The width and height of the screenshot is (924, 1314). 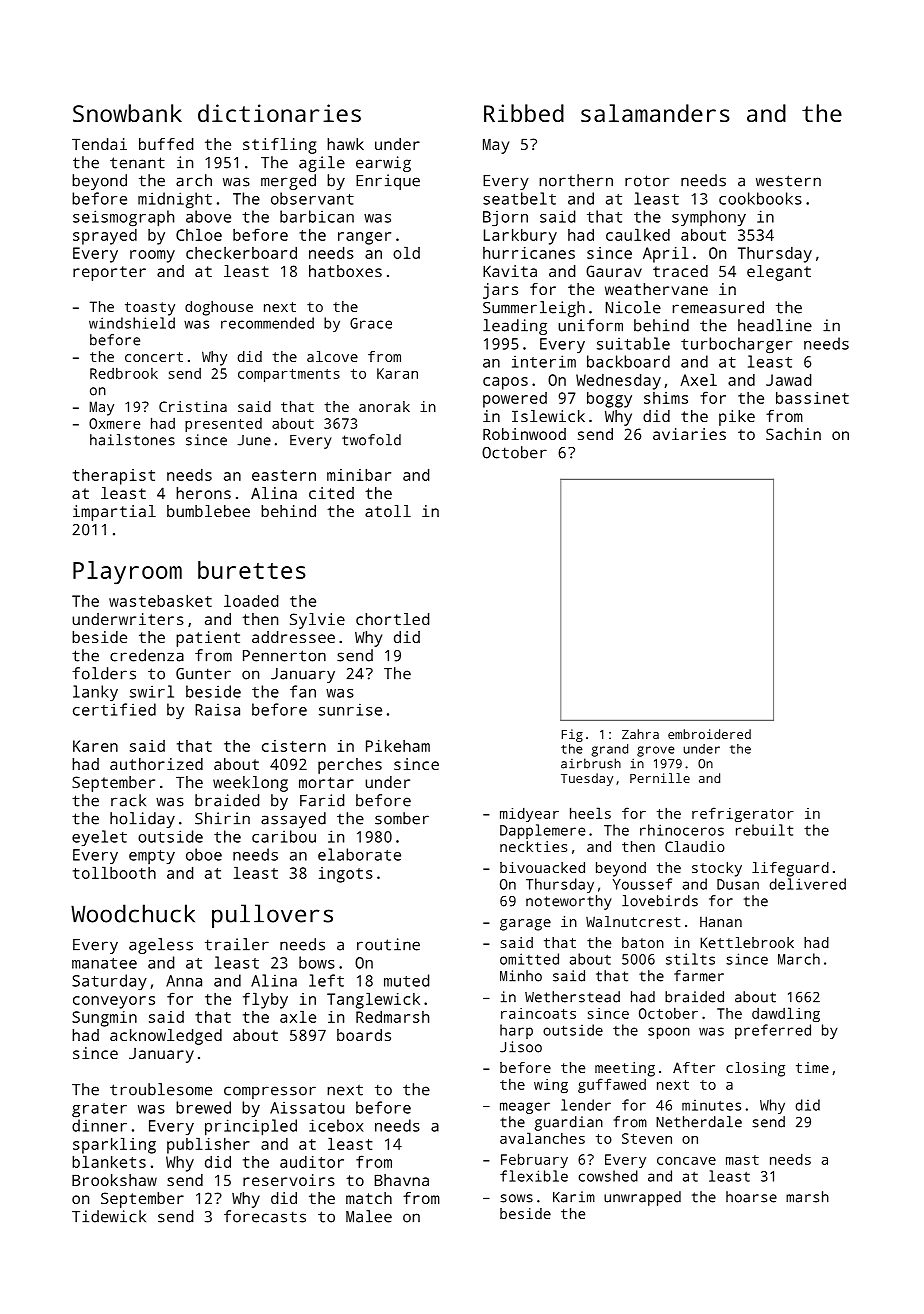 I want to click on Snowbank, so click(x=127, y=113).
